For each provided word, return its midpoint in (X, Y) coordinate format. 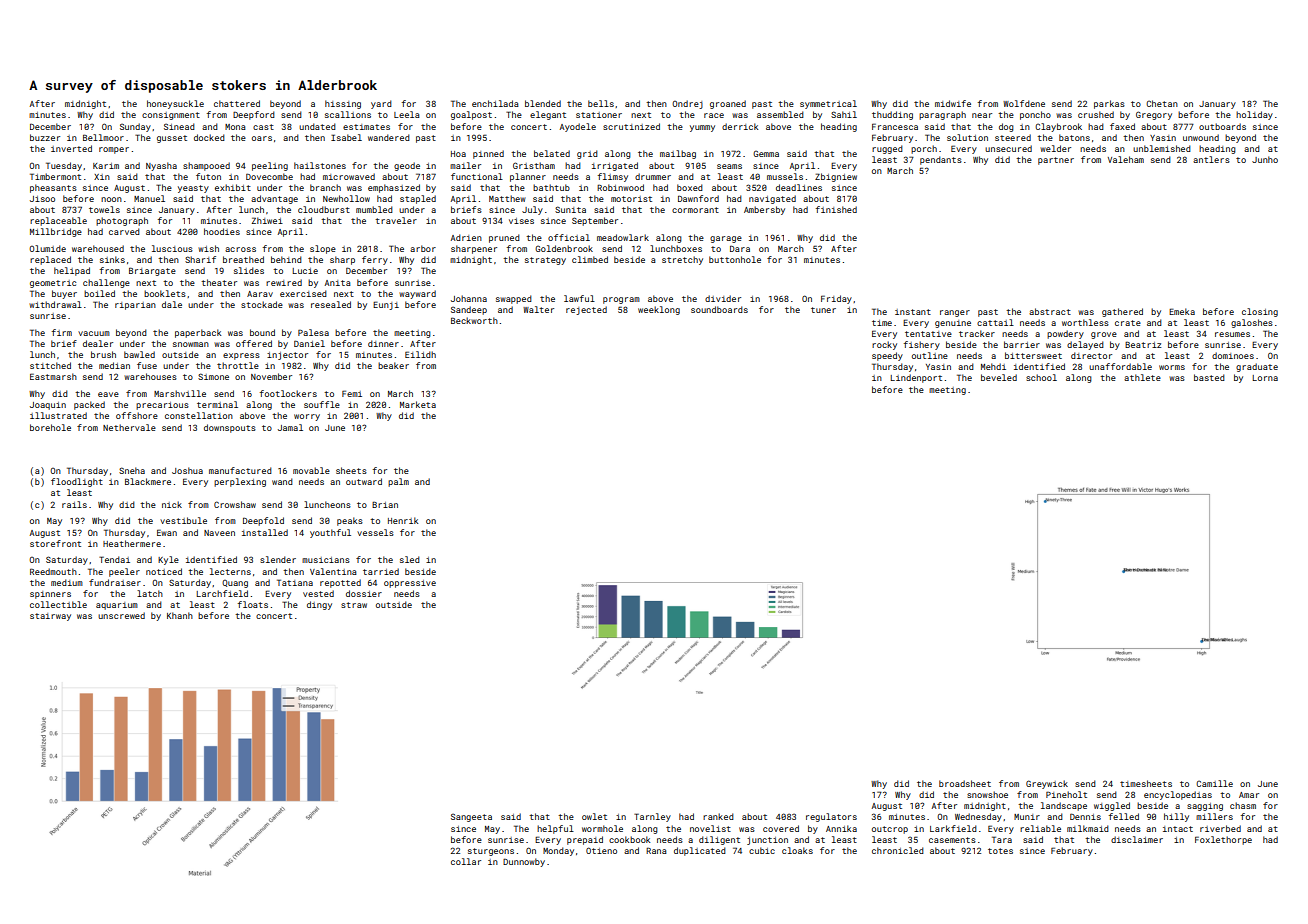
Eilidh (420, 354)
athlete (1142, 377)
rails (74, 504)
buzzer (45, 137)
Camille (1214, 783)
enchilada (495, 103)
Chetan (1162, 103)
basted (1209, 377)
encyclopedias (1178, 795)
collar (466, 861)
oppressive (410, 584)
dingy (319, 605)
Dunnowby (524, 862)
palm (398, 482)
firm (62, 332)
